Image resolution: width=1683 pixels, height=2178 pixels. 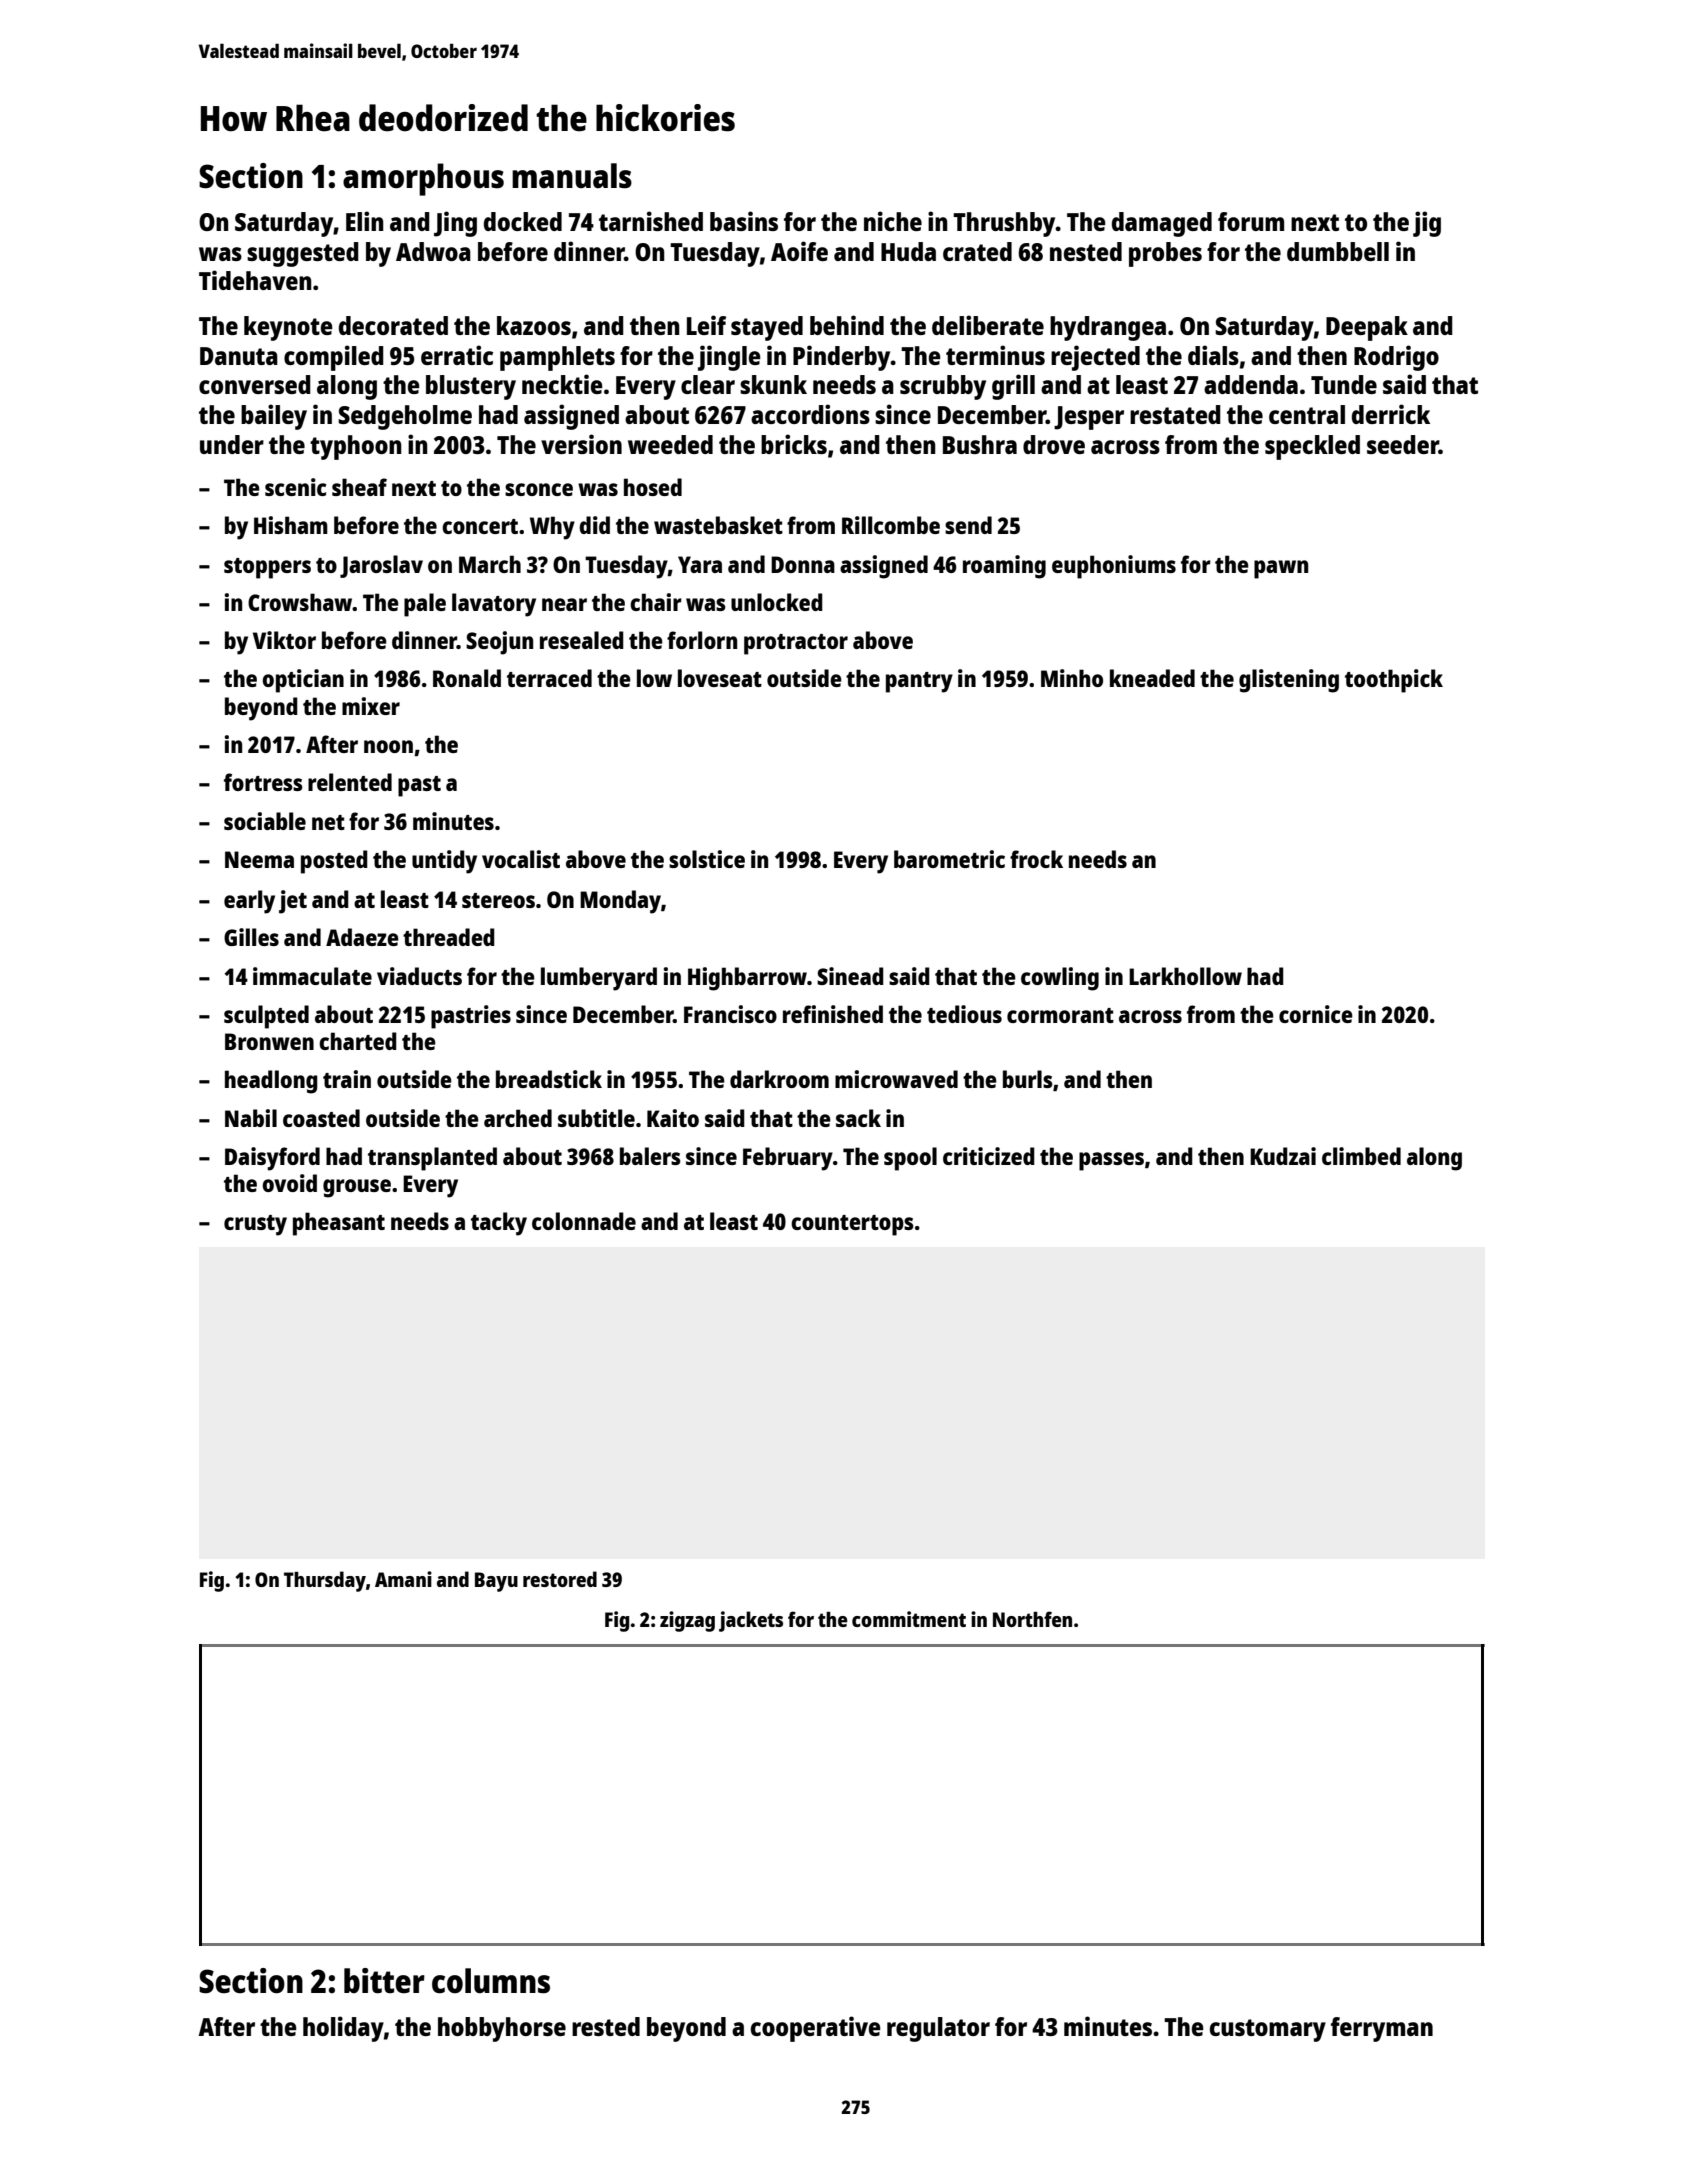 I want to click on terraced, so click(x=549, y=678).
